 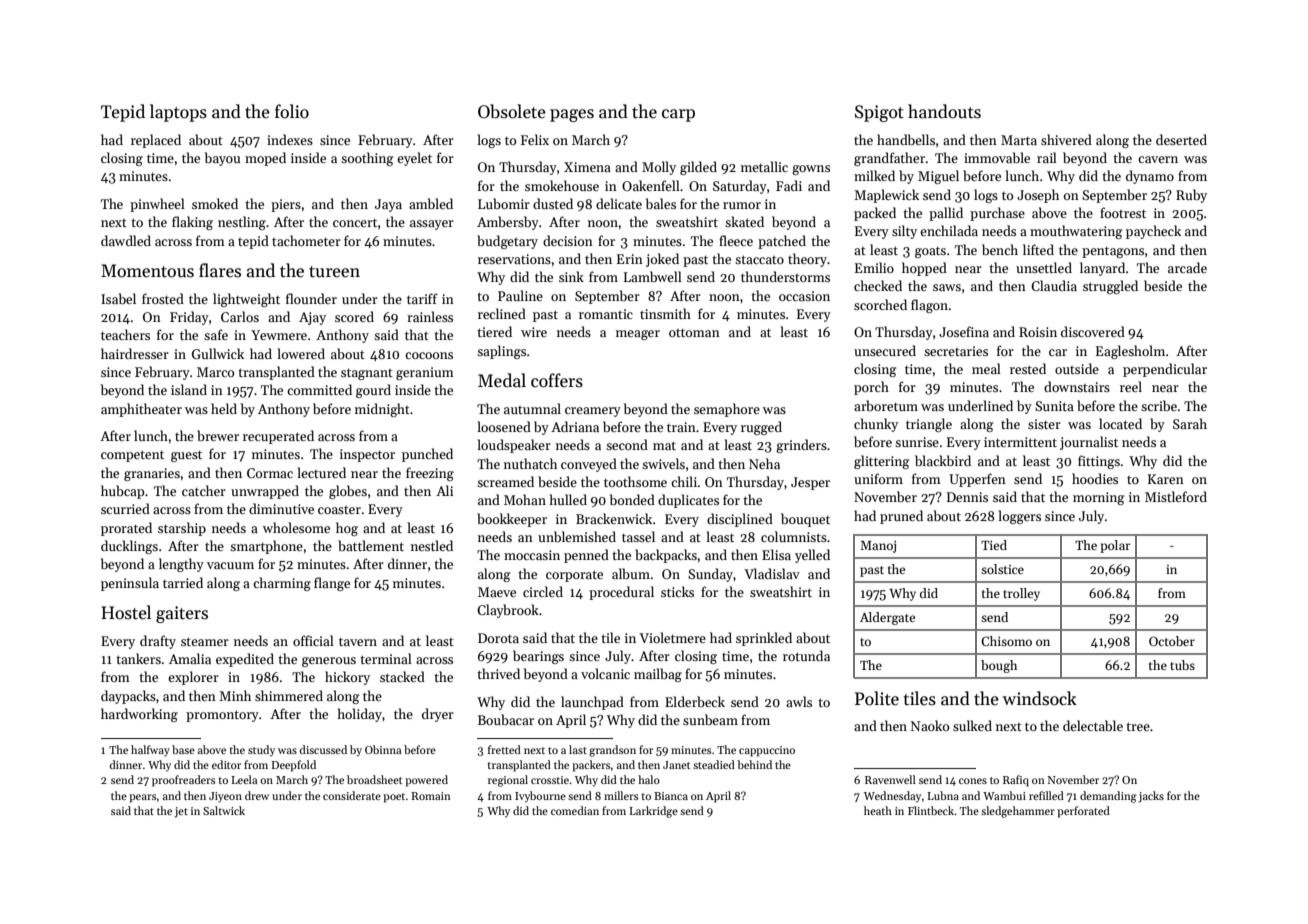 What do you see at coordinates (575, 810) in the screenshot?
I see `comedian` at bounding box center [575, 810].
